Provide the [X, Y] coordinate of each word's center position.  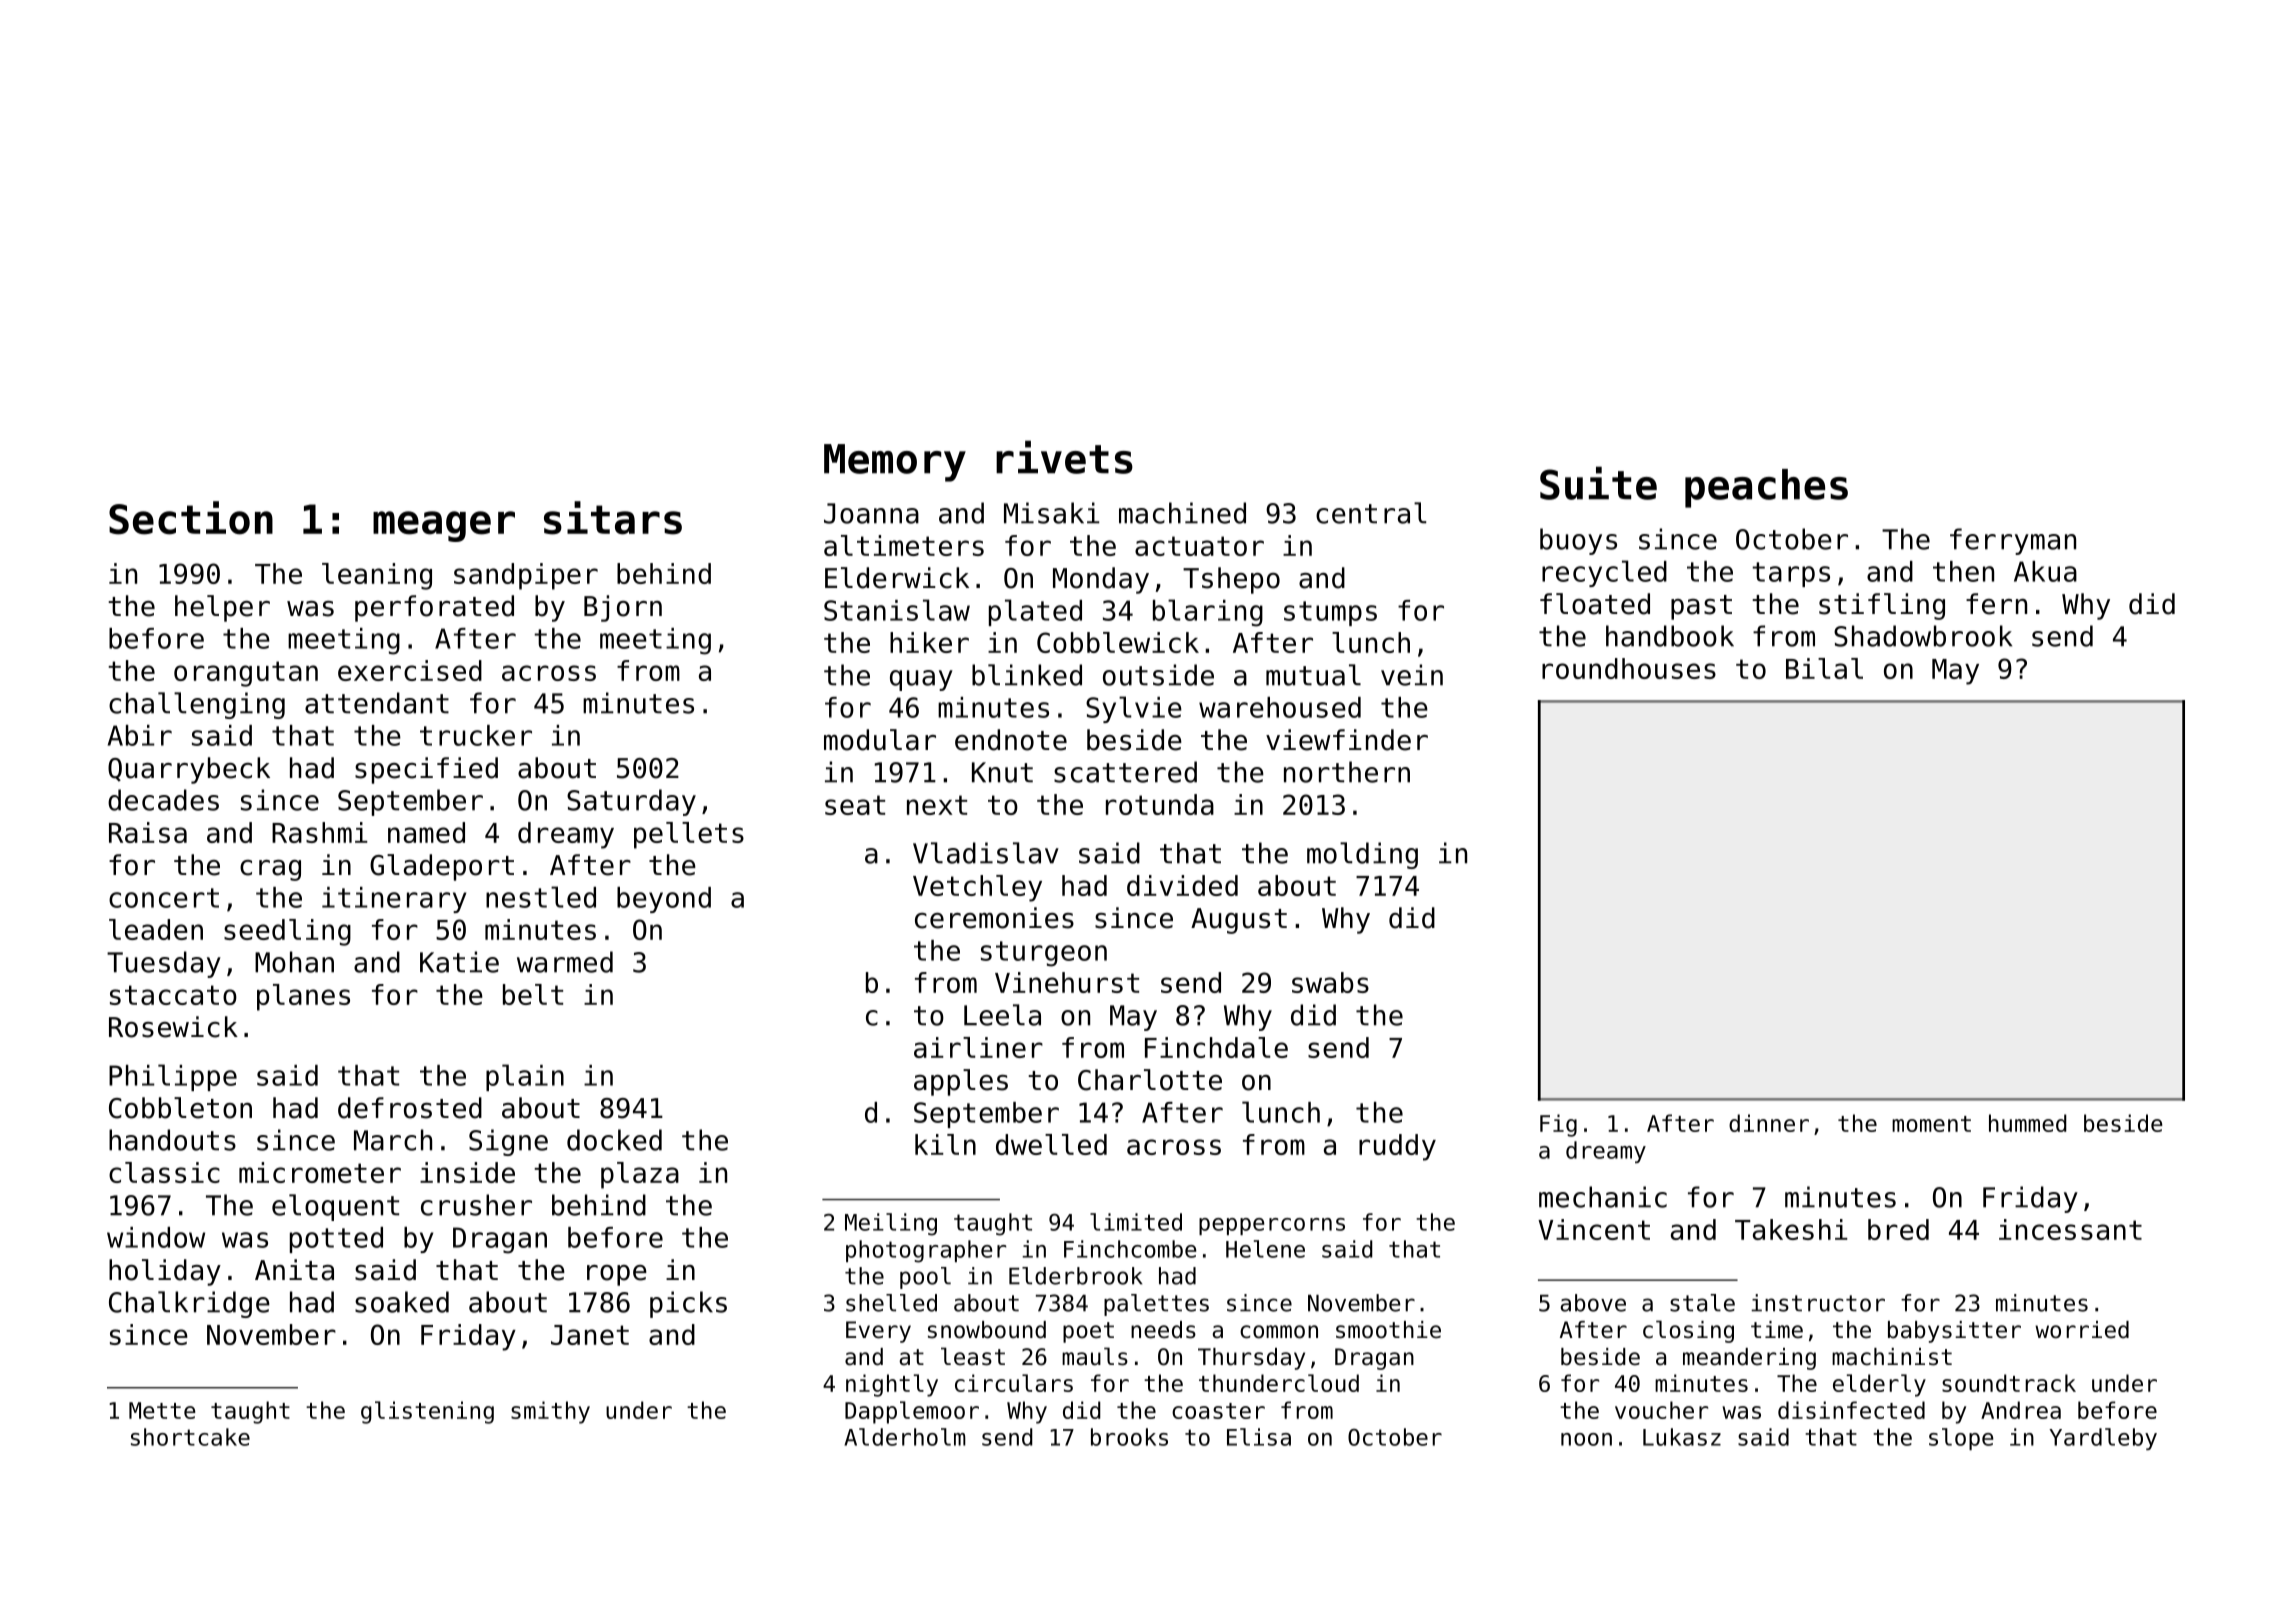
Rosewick [173, 1027]
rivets [1064, 457]
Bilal [1824, 668]
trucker [476, 735]
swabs [1330, 982]
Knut [1002, 772]
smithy [550, 1412]
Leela [1002, 1015]
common [1279, 1332]
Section [191, 518]
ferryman [2013, 541]
